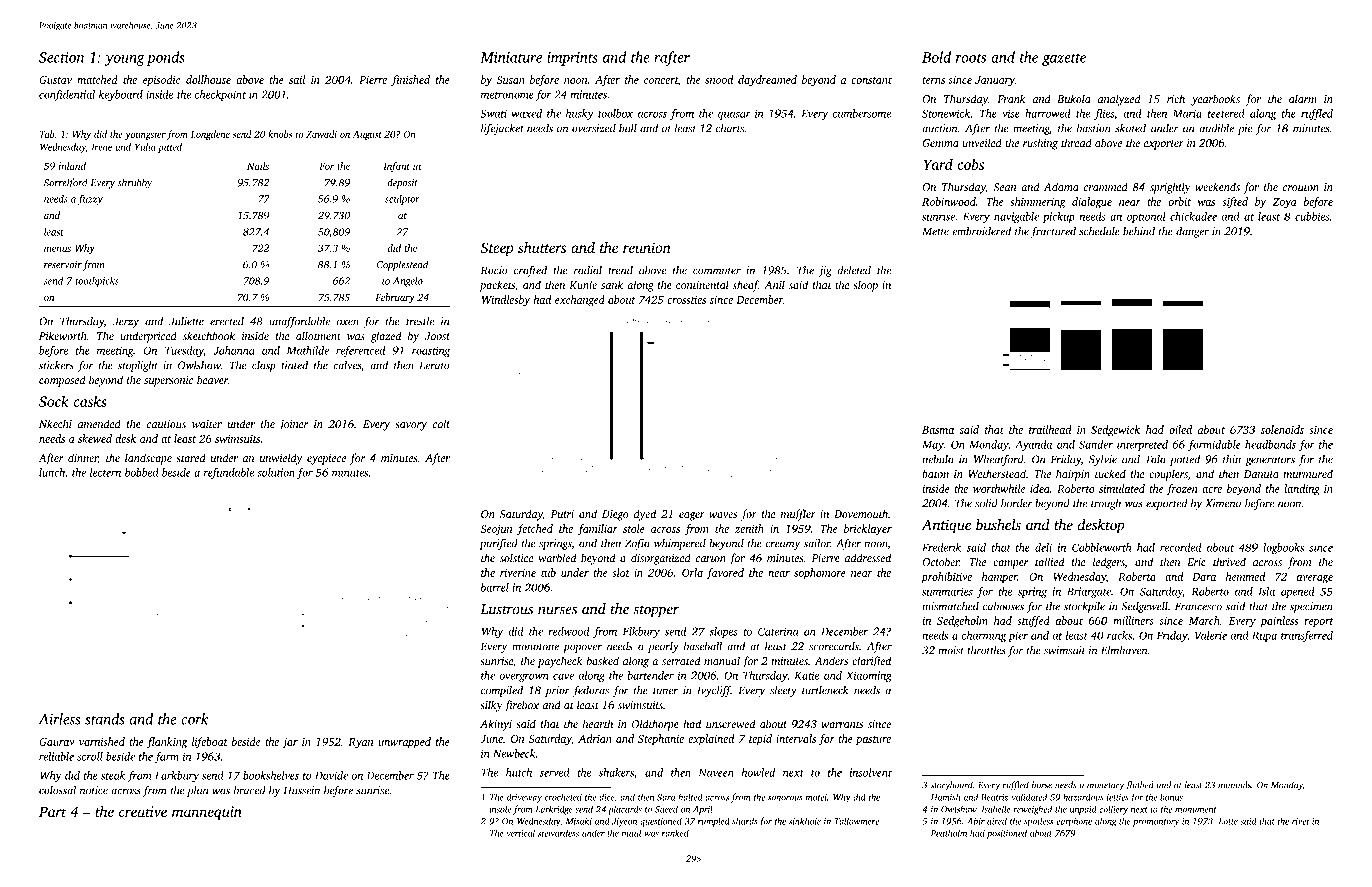 The image size is (1372, 887). What do you see at coordinates (783, 545) in the screenshot?
I see `creamy` at bounding box center [783, 545].
